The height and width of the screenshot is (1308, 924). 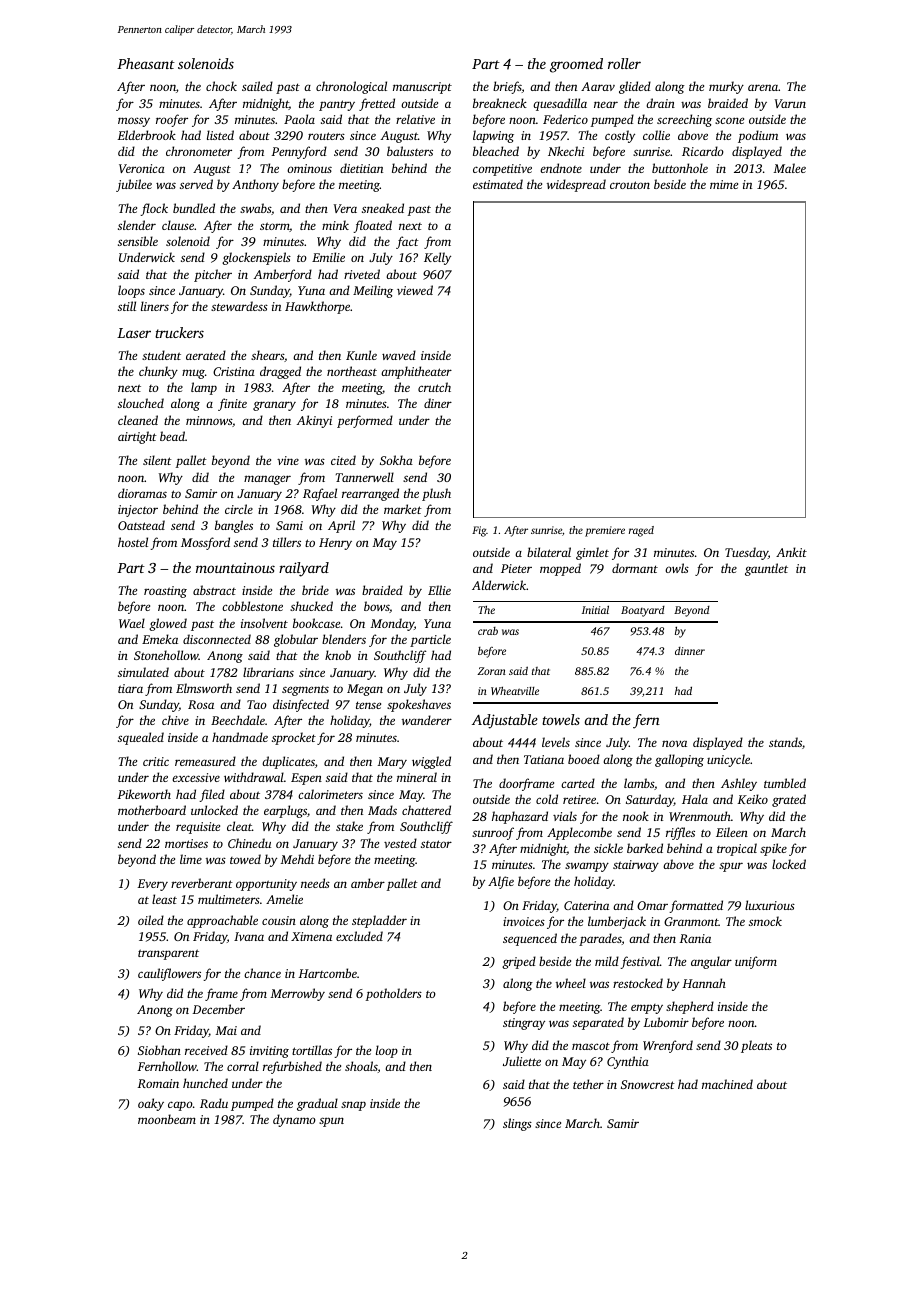 I want to click on spokeshaves, so click(x=419, y=705).
